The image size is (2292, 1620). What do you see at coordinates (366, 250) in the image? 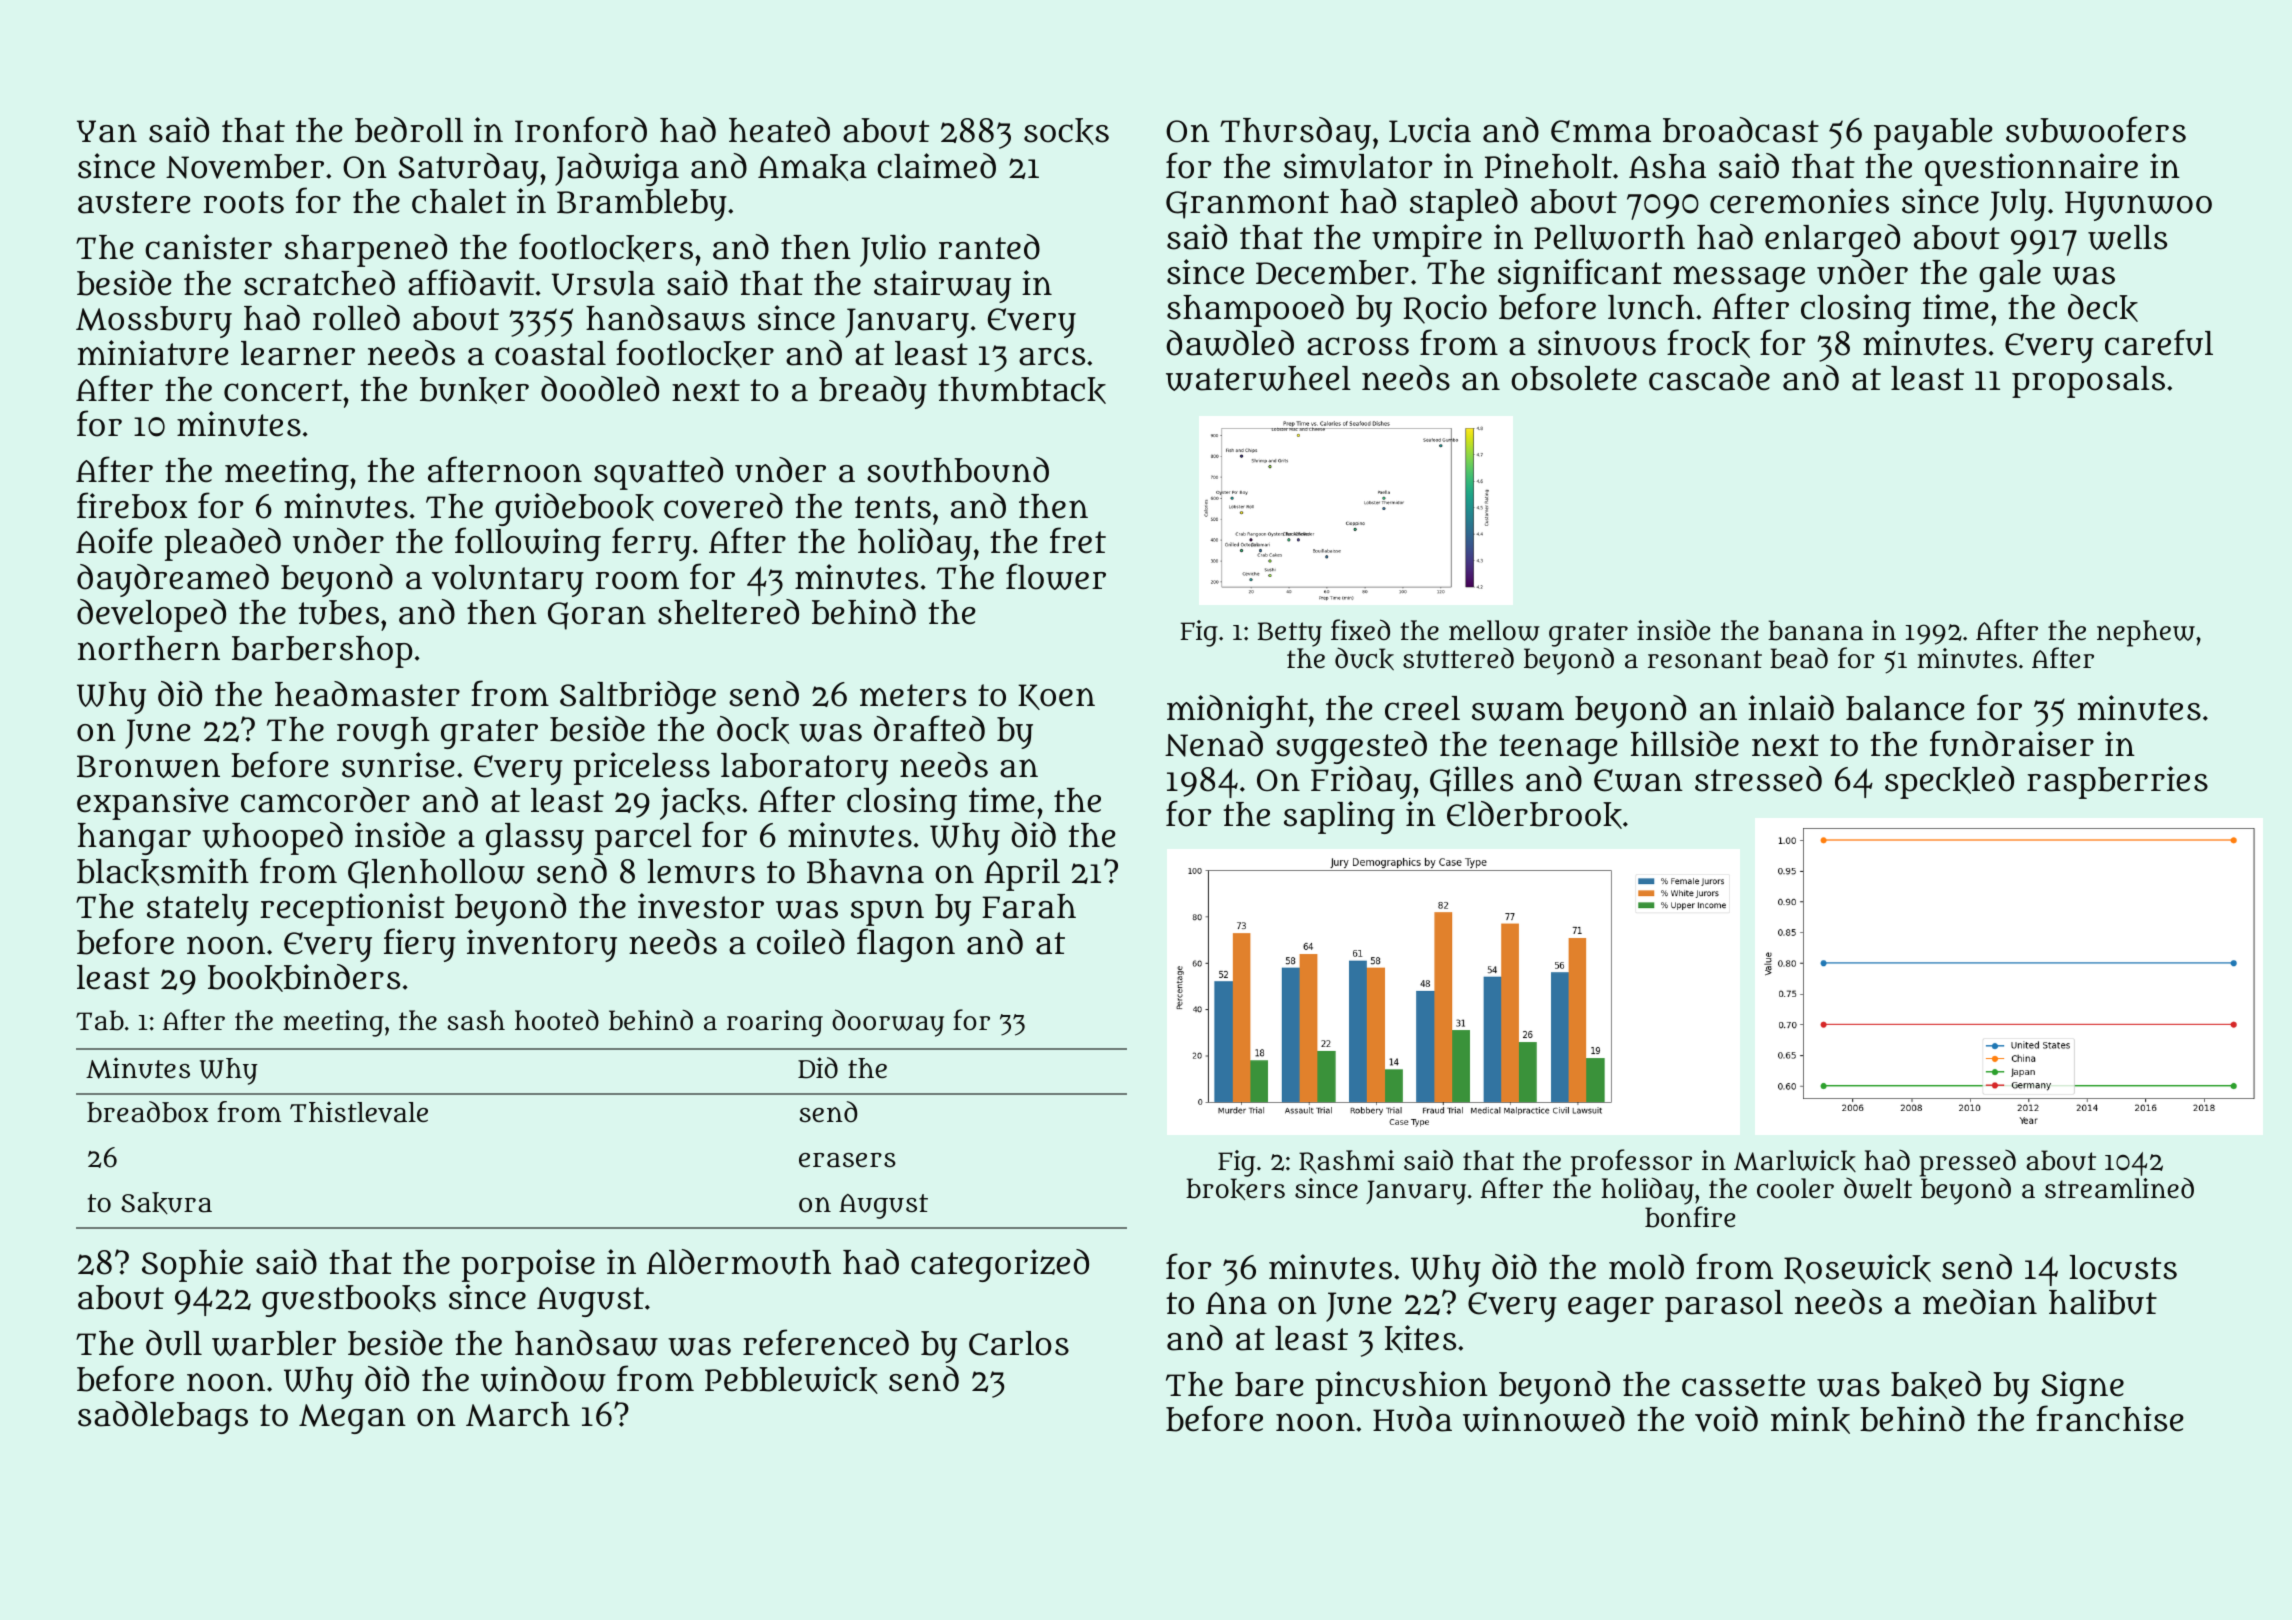
I see `sharpened` at bounding box center [366, 250].
